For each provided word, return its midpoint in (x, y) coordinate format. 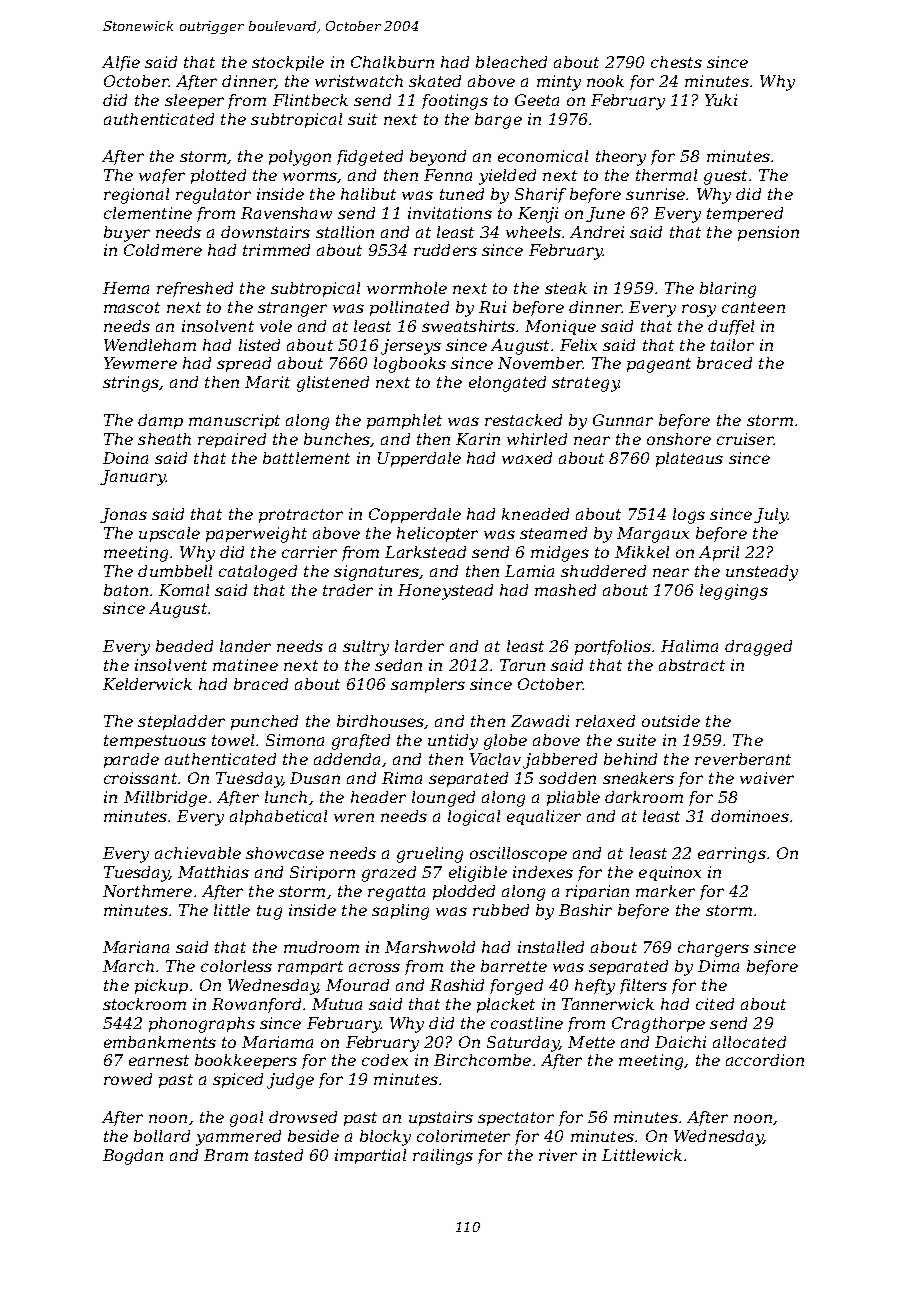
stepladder (181, 722)
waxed (527, 458)
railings (443, 1157)
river (558, 1155)
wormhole (407, 288)
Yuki (721, 100)
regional (136, 196)
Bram (226, 1155)
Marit (267, 382)
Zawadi (540, 721)
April (719, 553)
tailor (732, 345)
